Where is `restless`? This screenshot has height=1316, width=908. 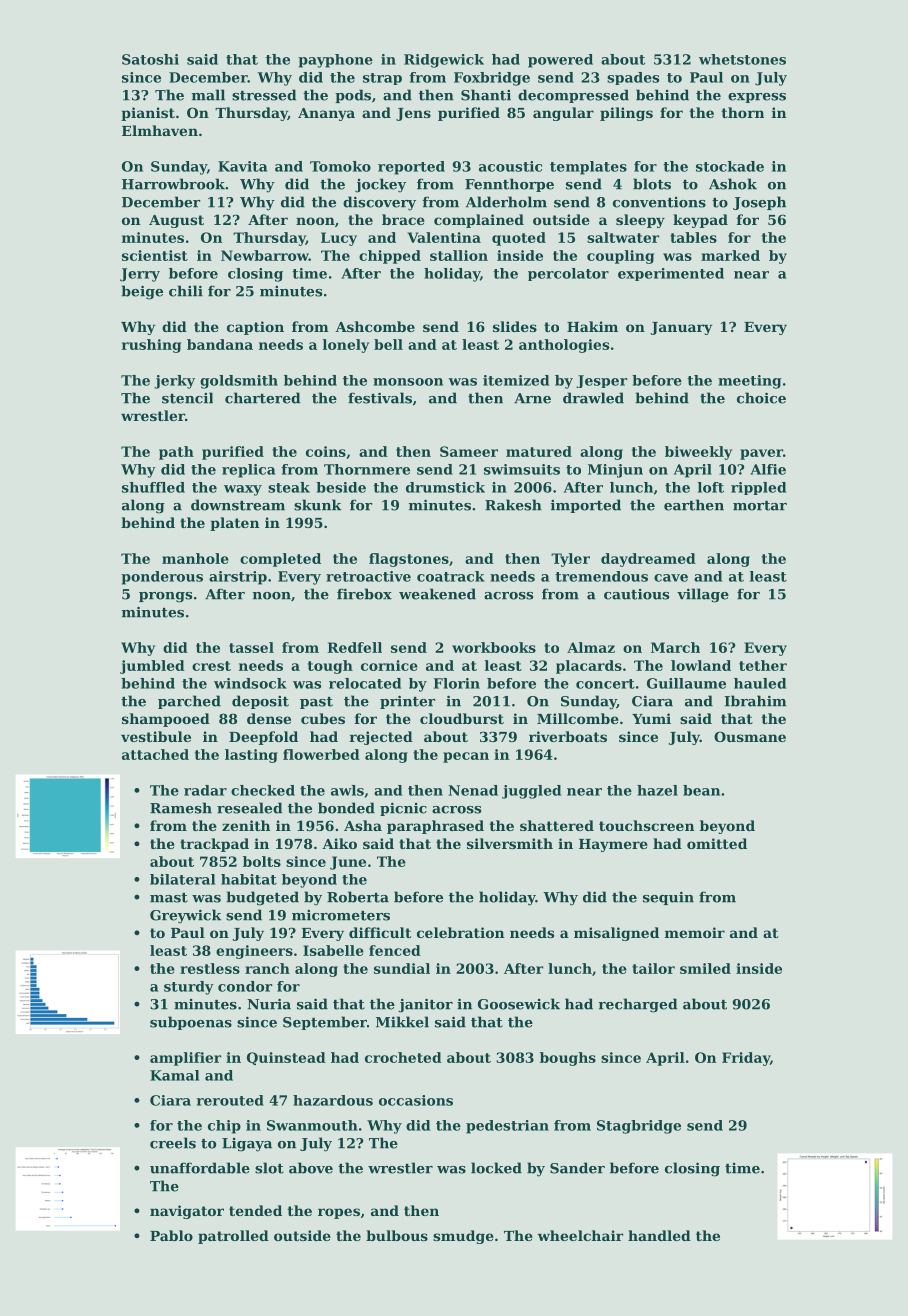 restless is located at coordinates (210, 968).
